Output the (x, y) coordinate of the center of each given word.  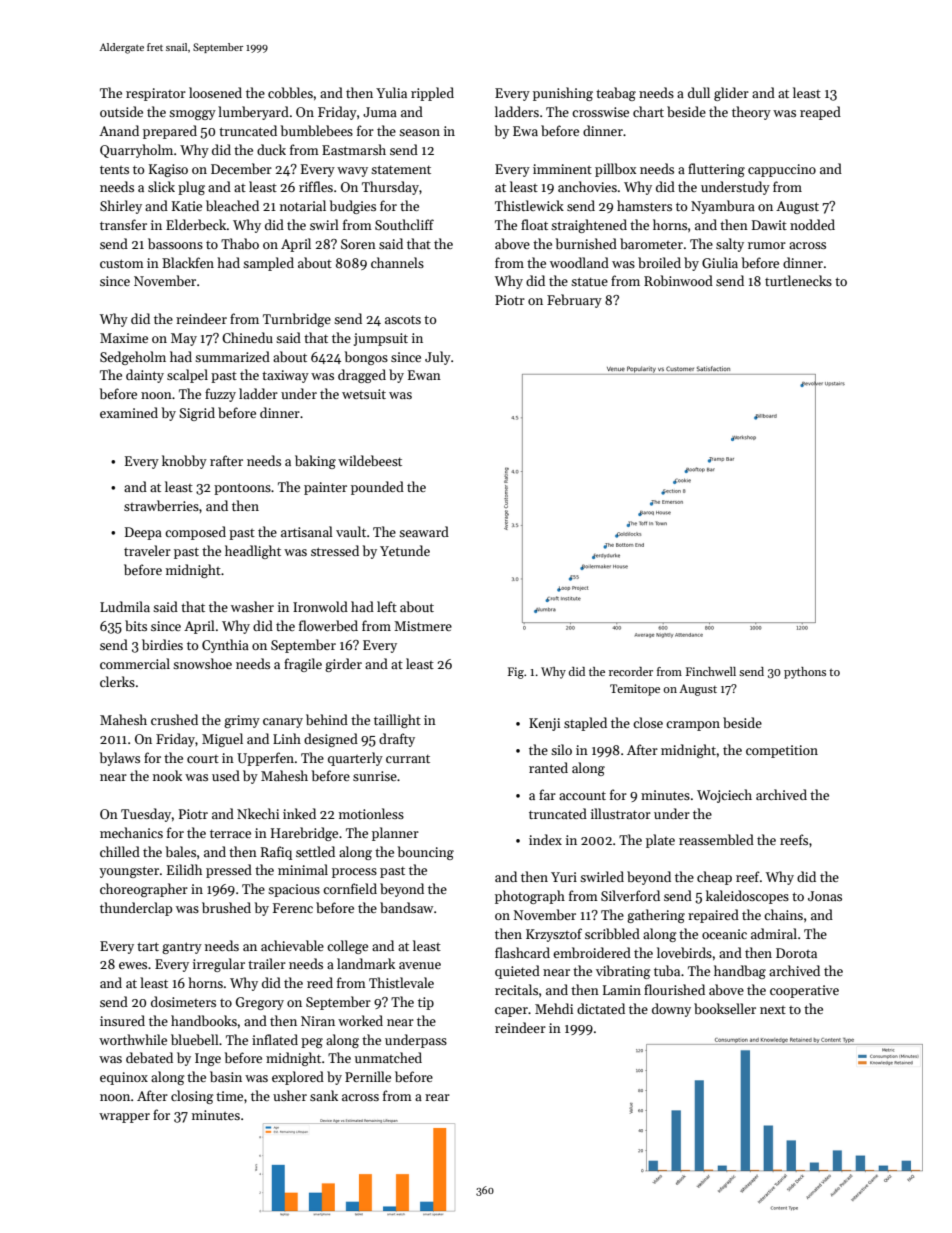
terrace (230, 833)
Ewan (424, 375)
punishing (563, 94)
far (547, 794)
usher (290, 1095)
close (648, 722)
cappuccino (782, 170)
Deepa (143, 533)
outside (121, 111)
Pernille (368, 1076)
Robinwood (678, 280)
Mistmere (423, 626)
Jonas (825, 896)
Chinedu (247, 337)
